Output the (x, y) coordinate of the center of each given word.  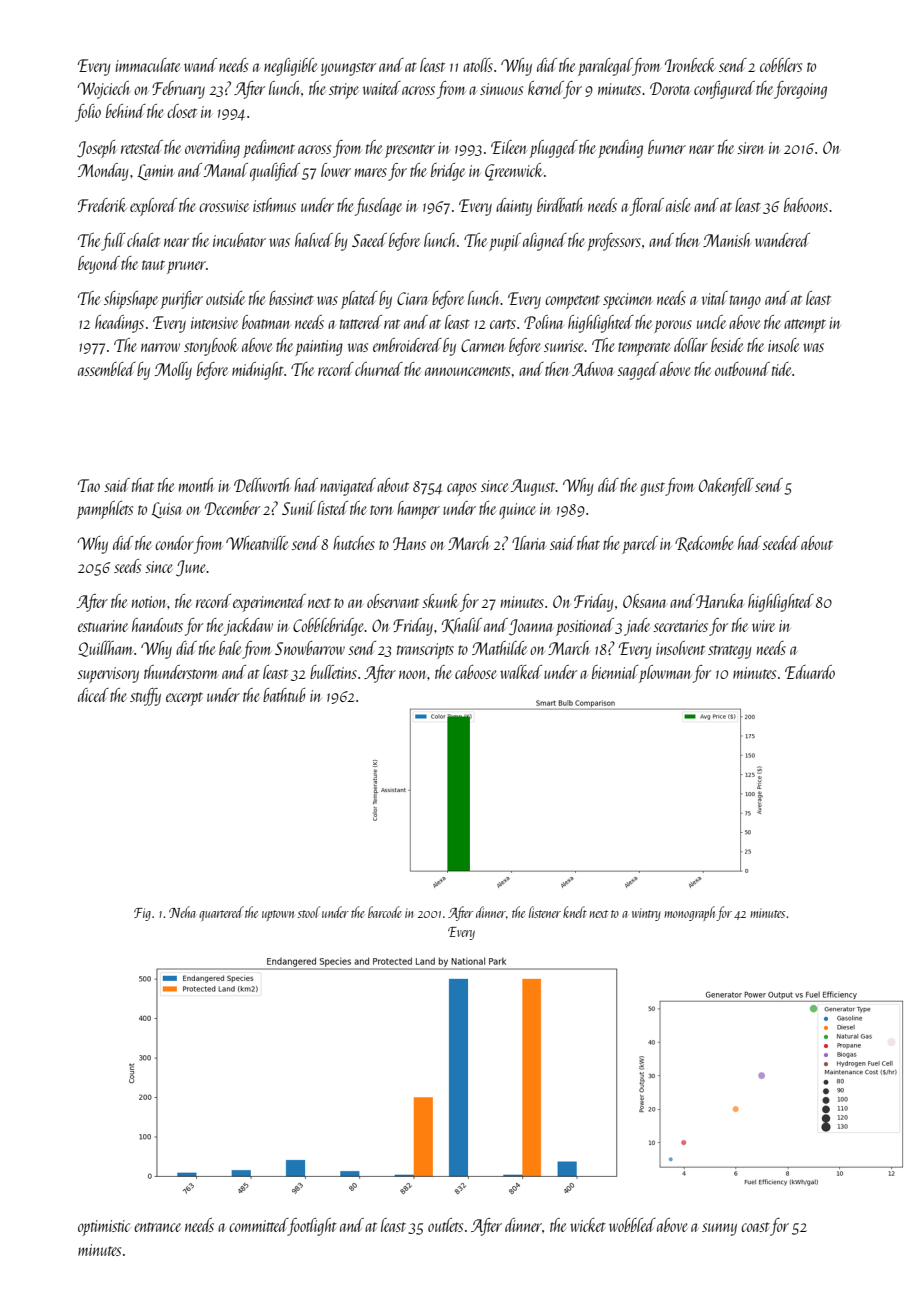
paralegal (605, 67)
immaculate (147, 65)
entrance (157, 1227)
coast (755, 1227)
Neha (182, 912)
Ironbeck (690, 65)
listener (545, 912)
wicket (588, 1225)
